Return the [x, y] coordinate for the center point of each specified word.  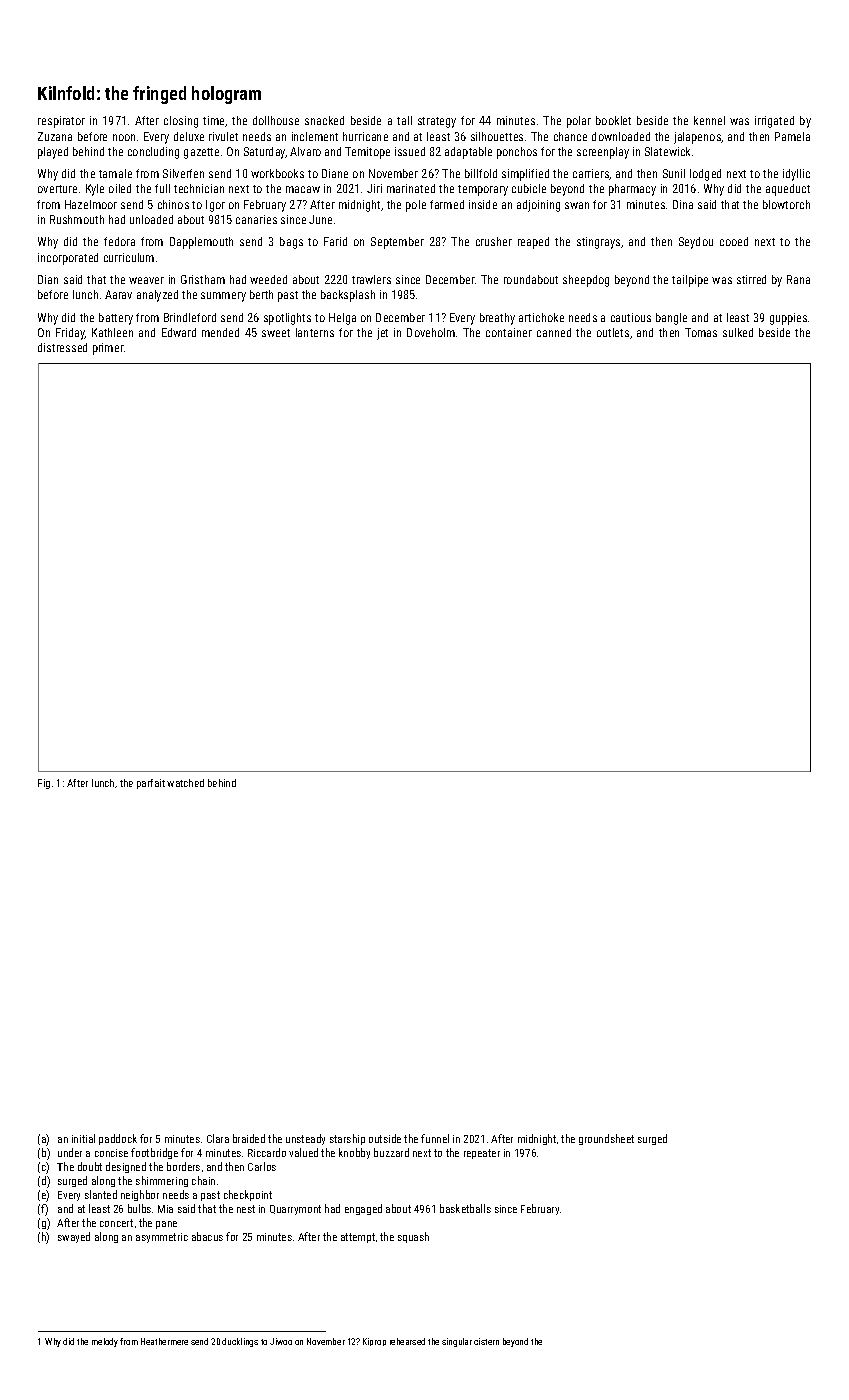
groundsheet [606, 1139]
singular [457, 1342]
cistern [486, 1341]
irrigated [774, 122]
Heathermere [164, 1341]
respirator [61, 122]
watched [185, 783]
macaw [303, 189]
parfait [151, 784]
